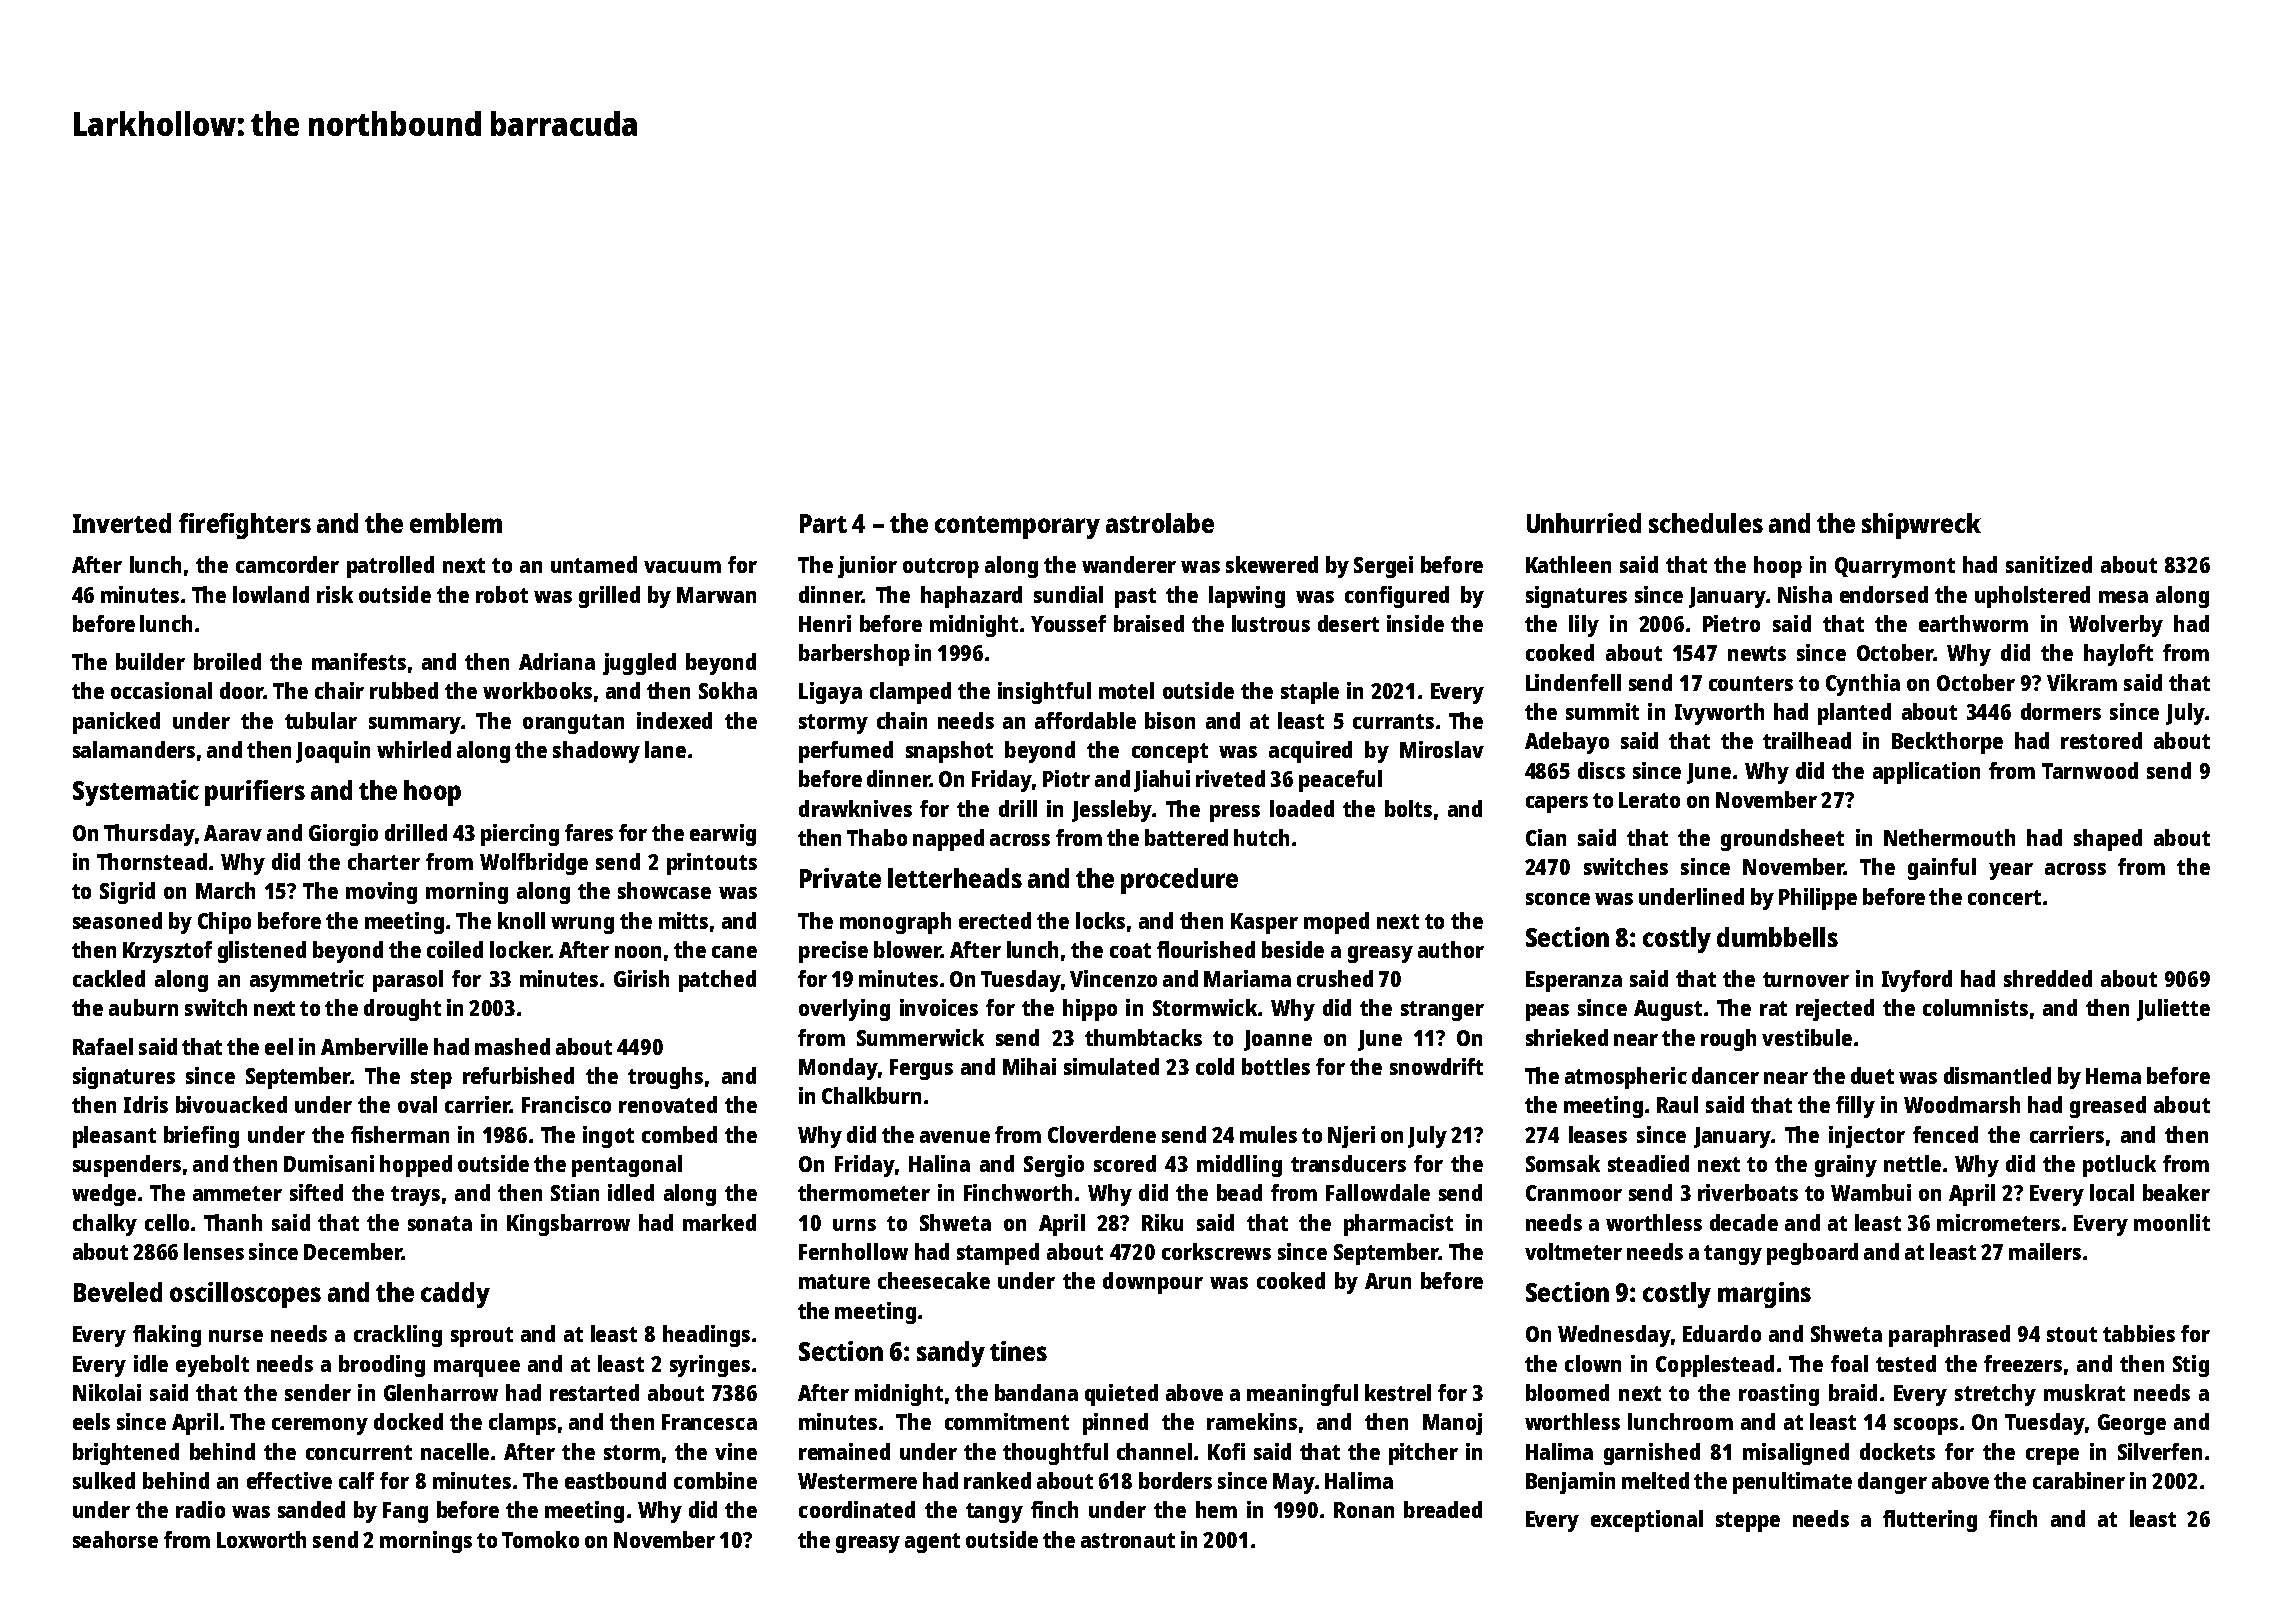 This image has width=2282, height=1614. What do you see at coordinates (255, 793) in the image?
I see `purifiers` at bounding box center [255, 793].
